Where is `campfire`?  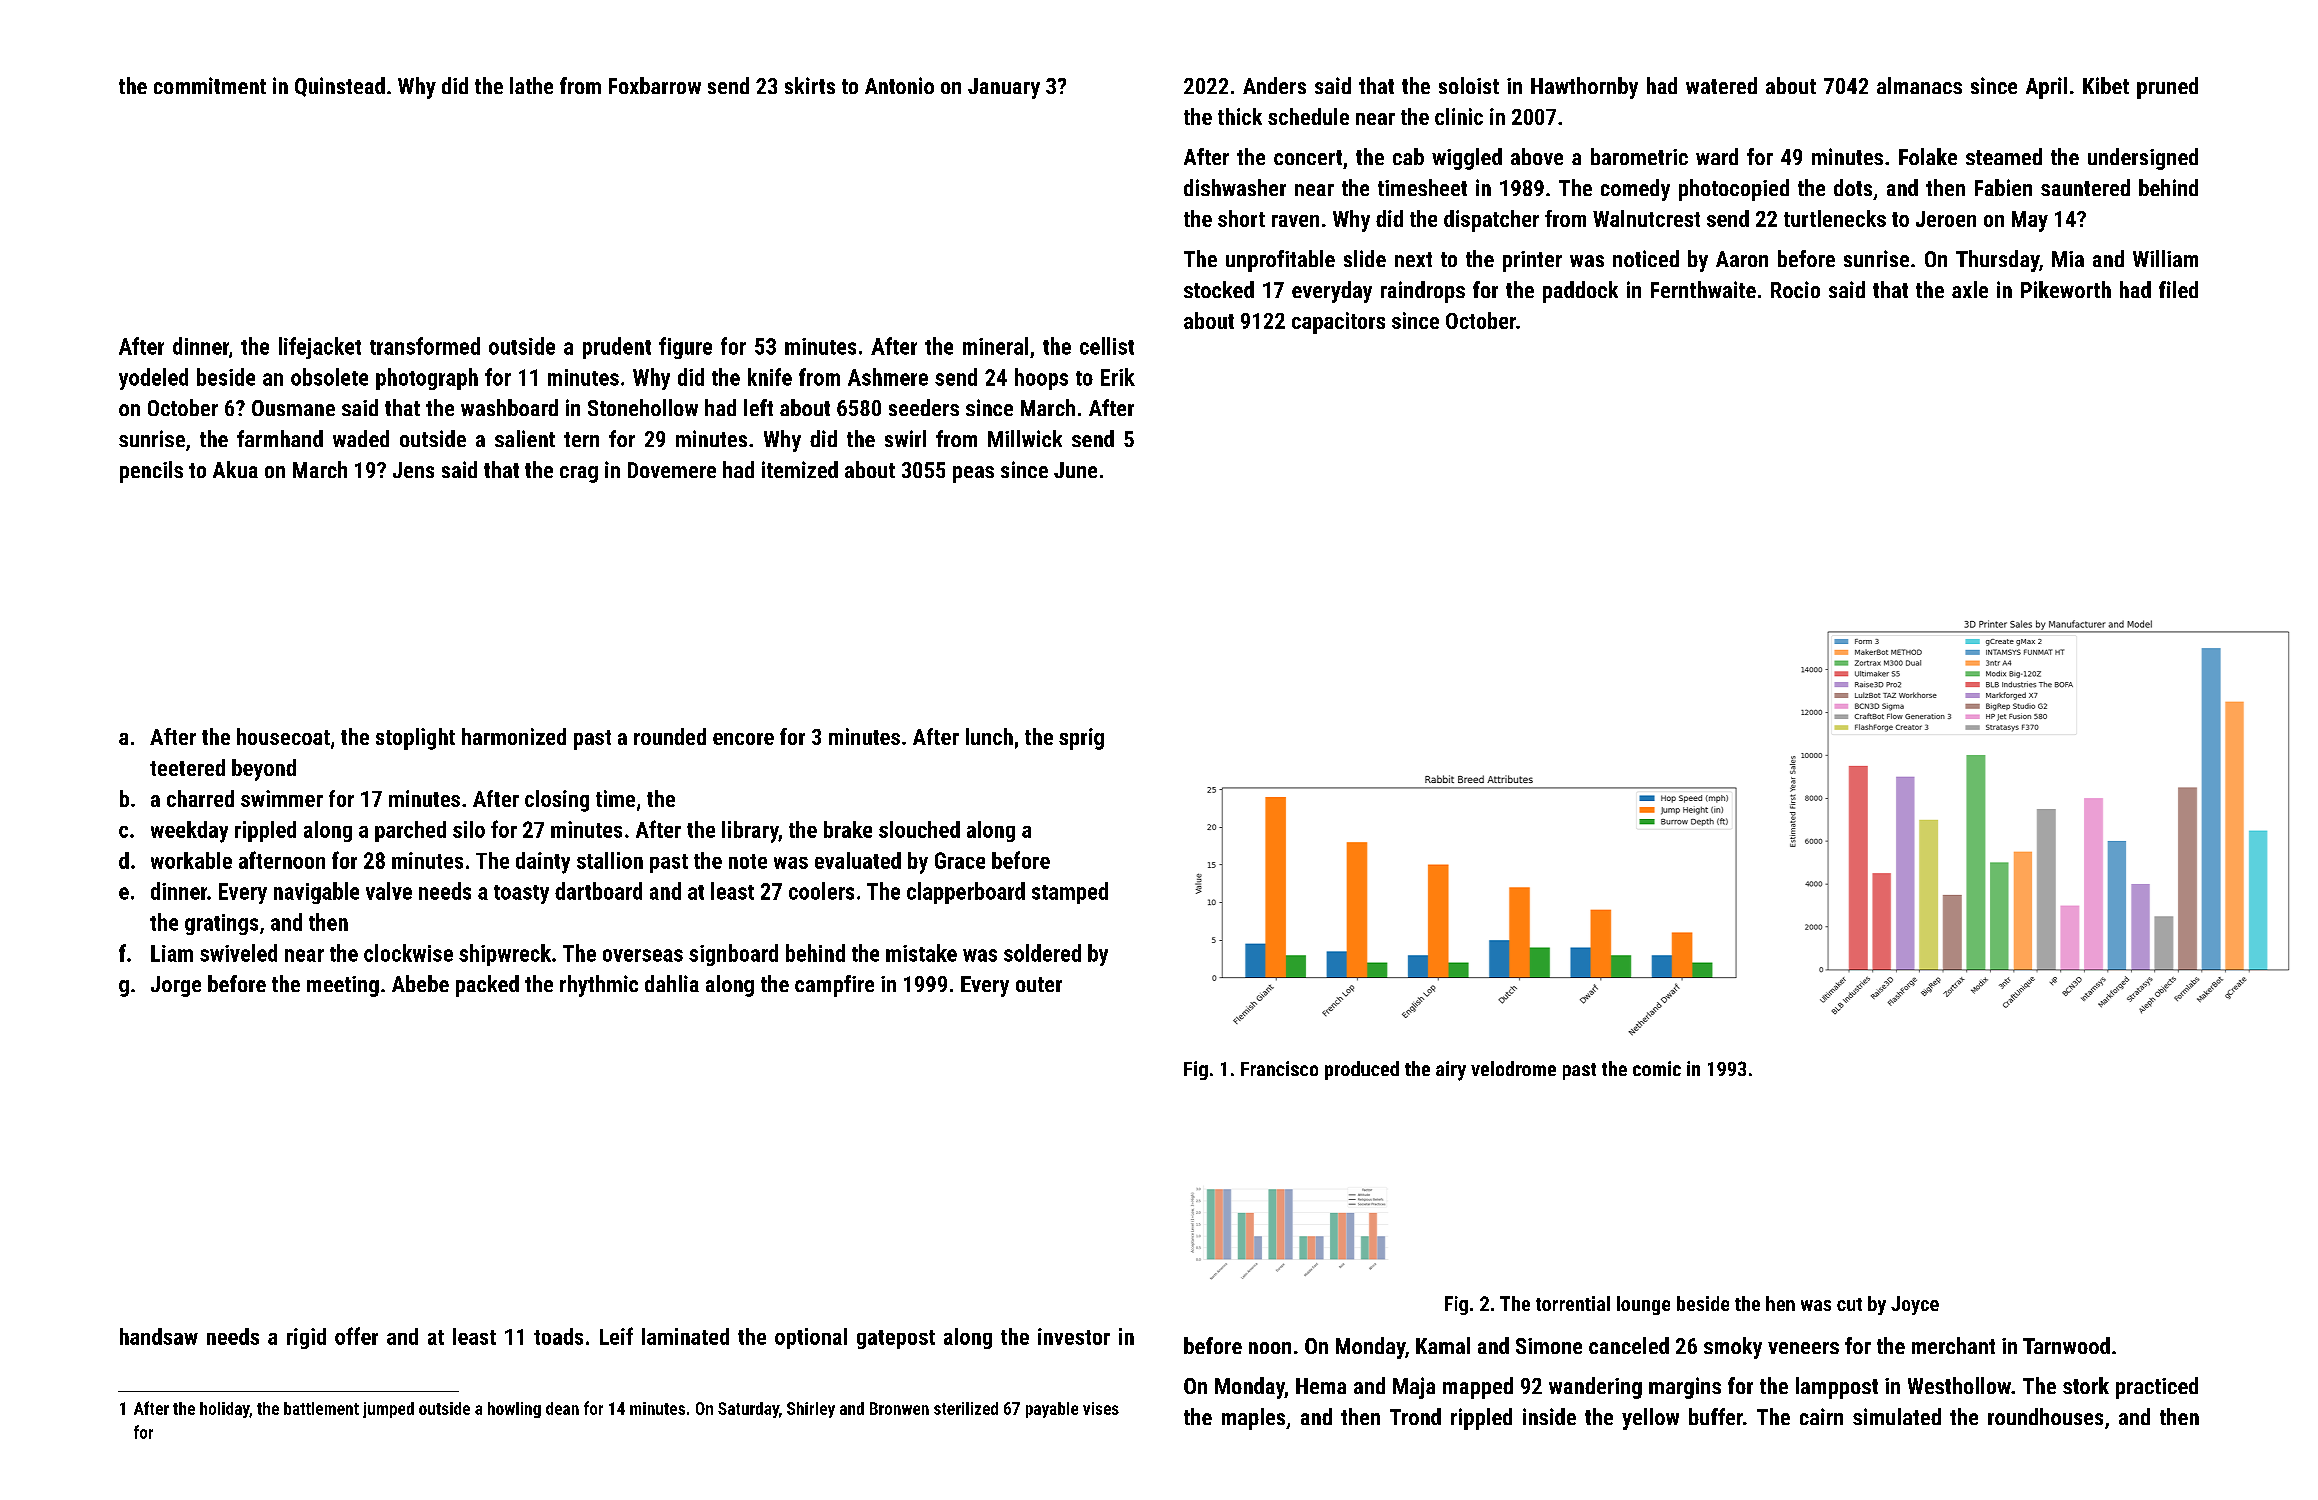 campfire is located at coordinates (834, 986).
